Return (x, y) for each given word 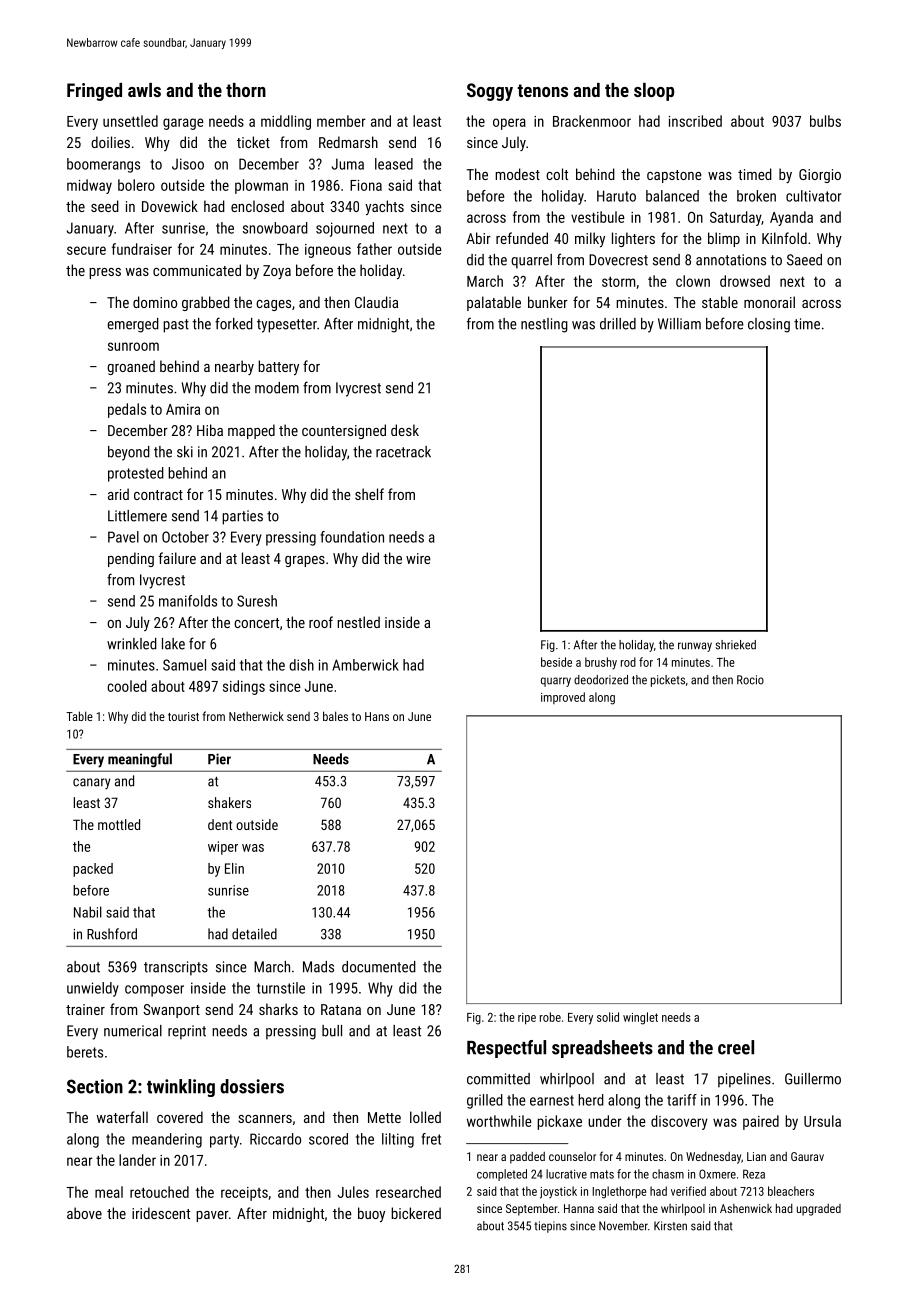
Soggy (490, 92)
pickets (668, 681)
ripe (527, 1019)
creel (736, 1047)
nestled (358, 622)
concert (256, 623)
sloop (654, 92)
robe (550, 1017)
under (605, 1121)
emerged (133, 325)
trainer (85, 1009)
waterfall (122, 1117)
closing (769, 325)
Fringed (94, 92)
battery (278, 367)
